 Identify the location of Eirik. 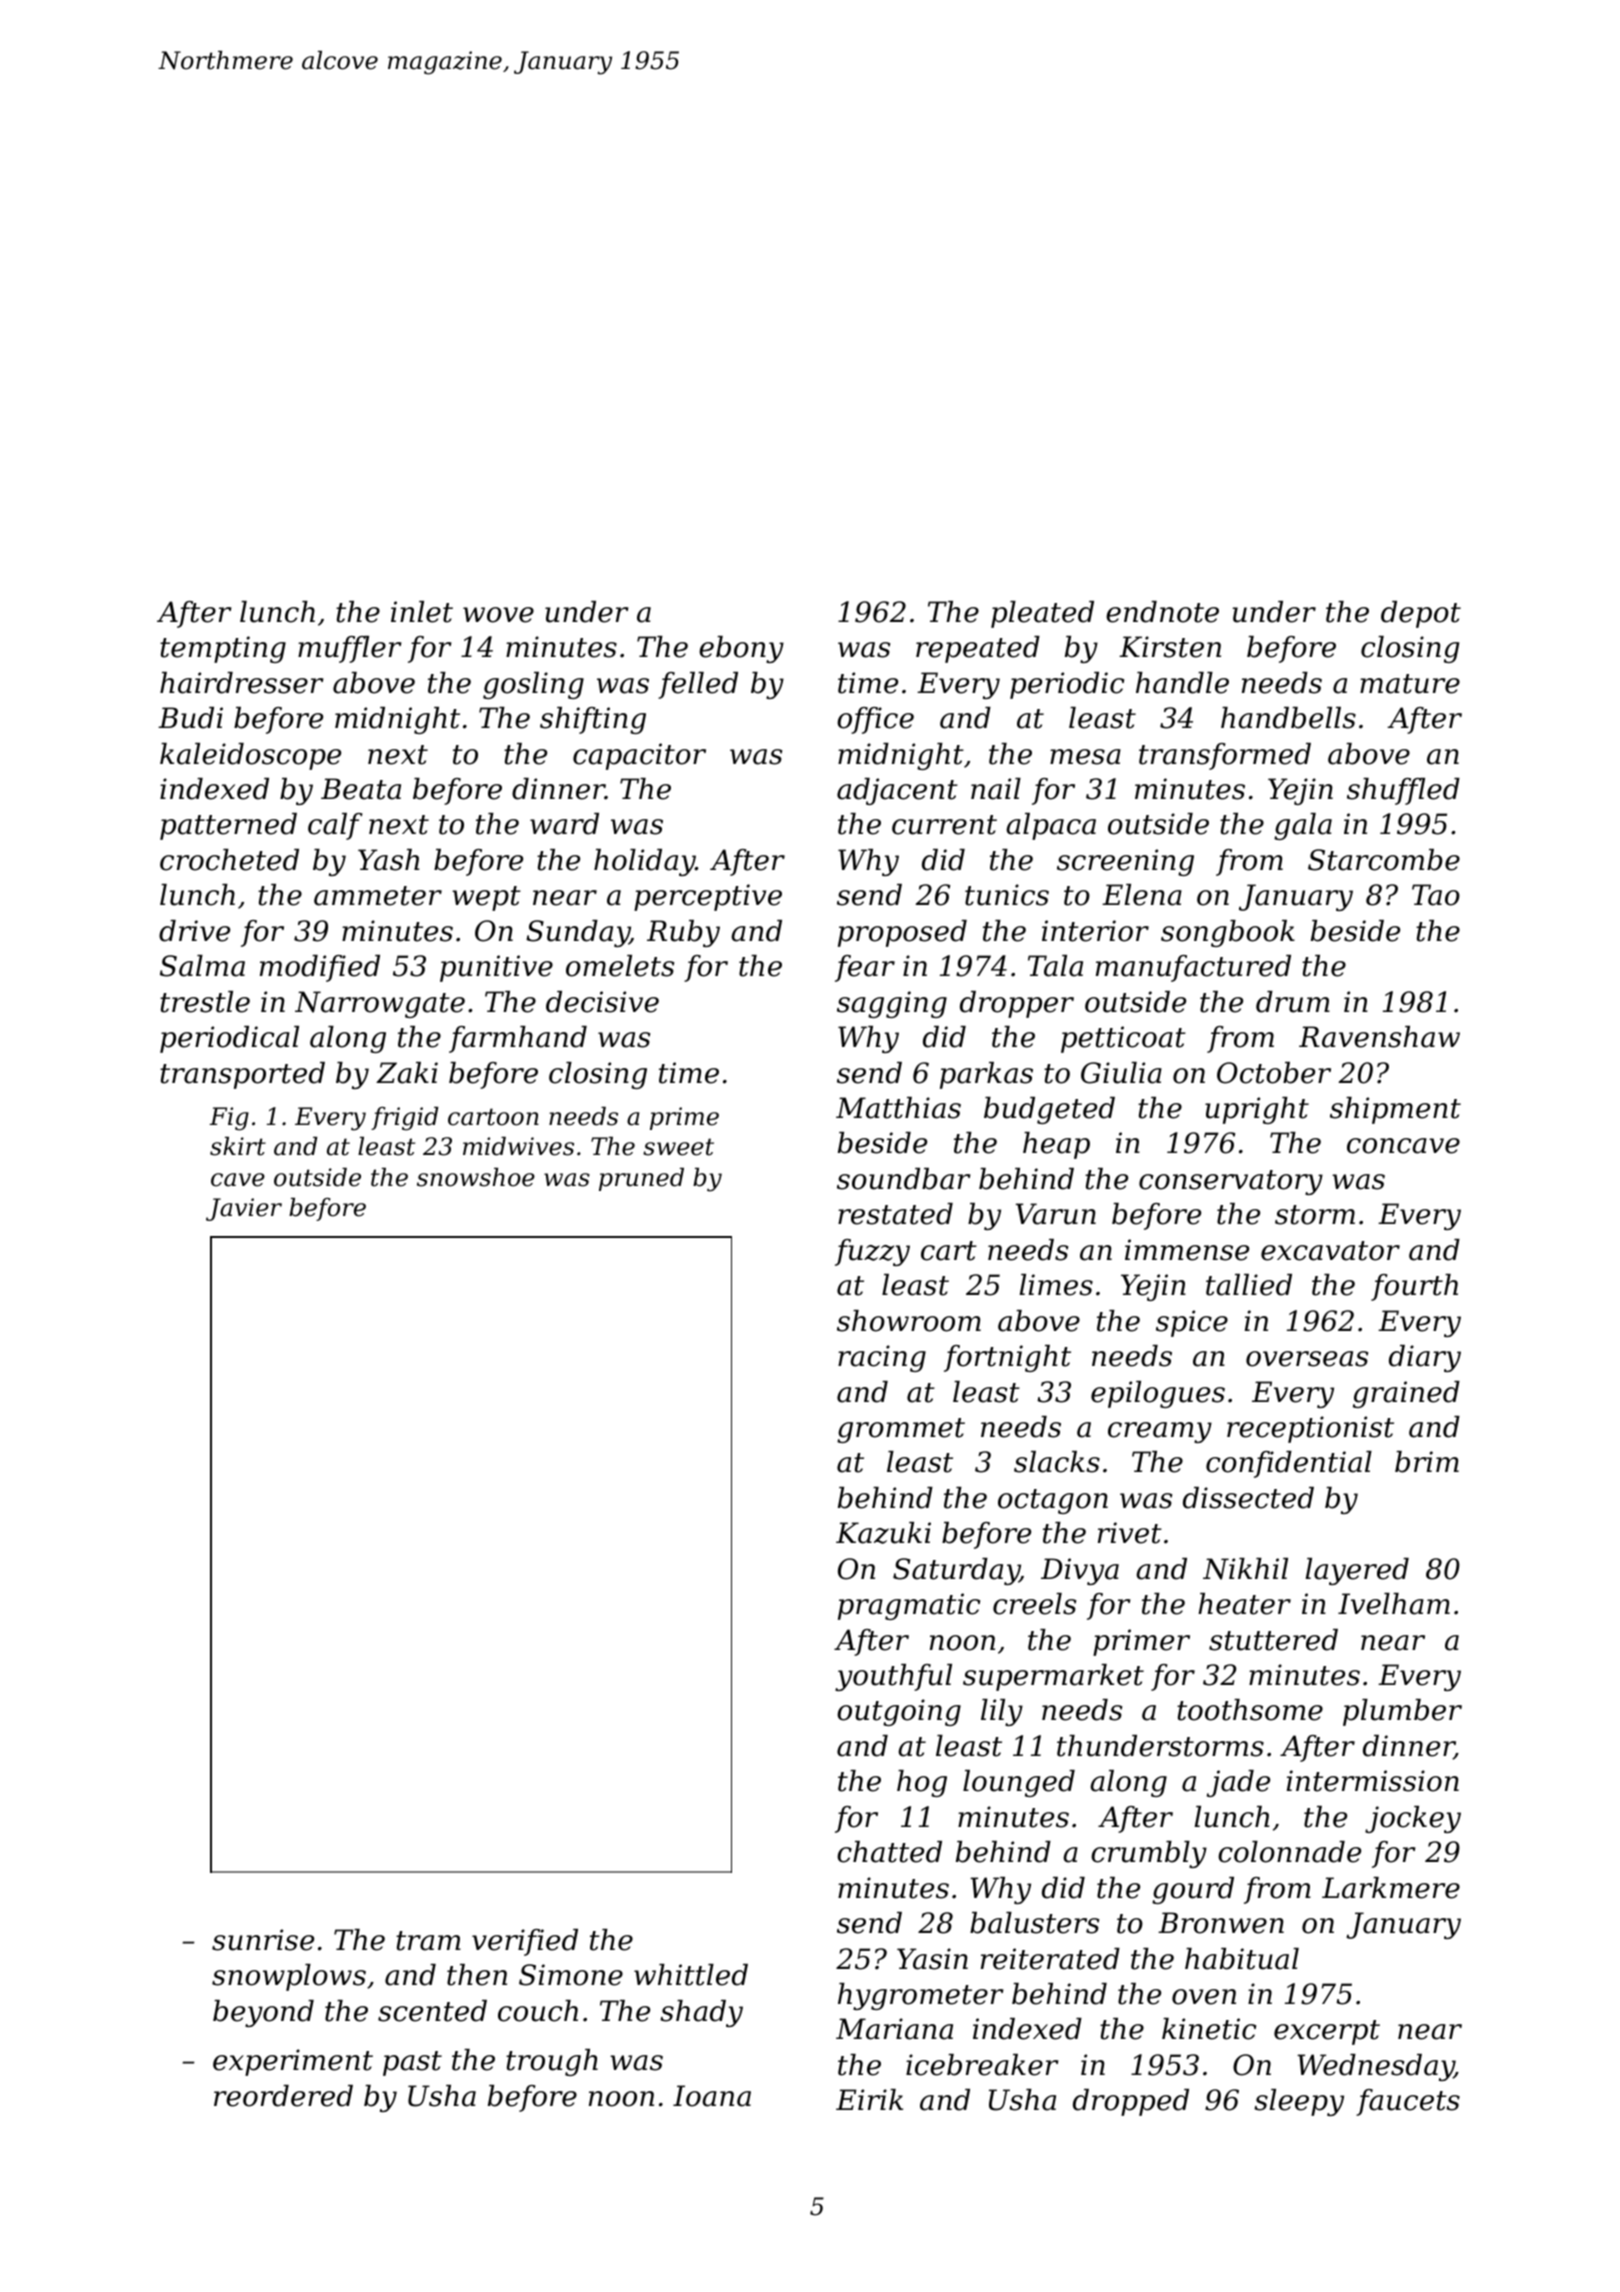
(869, 2099).
